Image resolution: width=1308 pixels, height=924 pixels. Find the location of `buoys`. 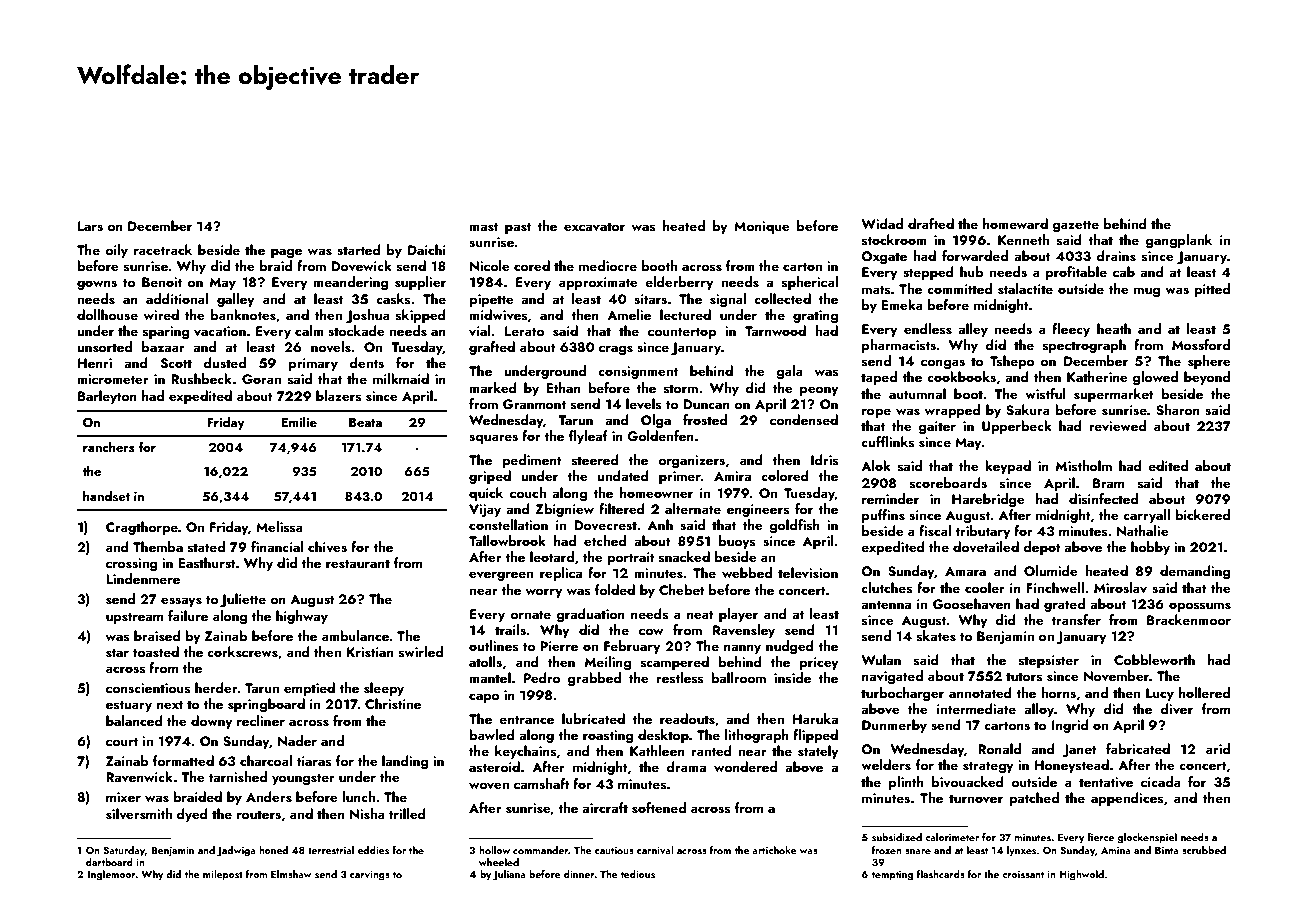

buoys is located at coordinates (737, 542).
